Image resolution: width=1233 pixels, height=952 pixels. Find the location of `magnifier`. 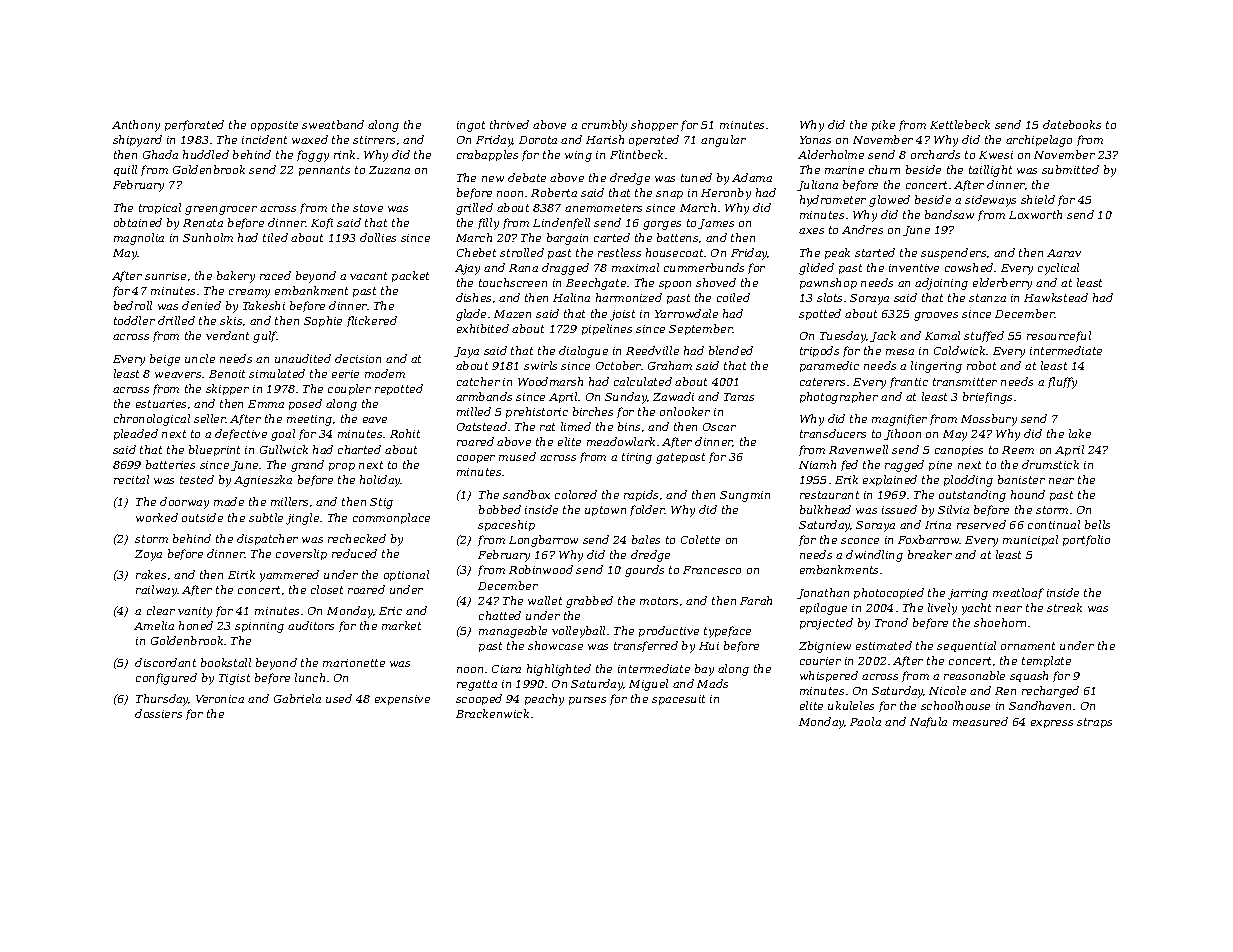

magnifier is located at coordinates (899, 420).
